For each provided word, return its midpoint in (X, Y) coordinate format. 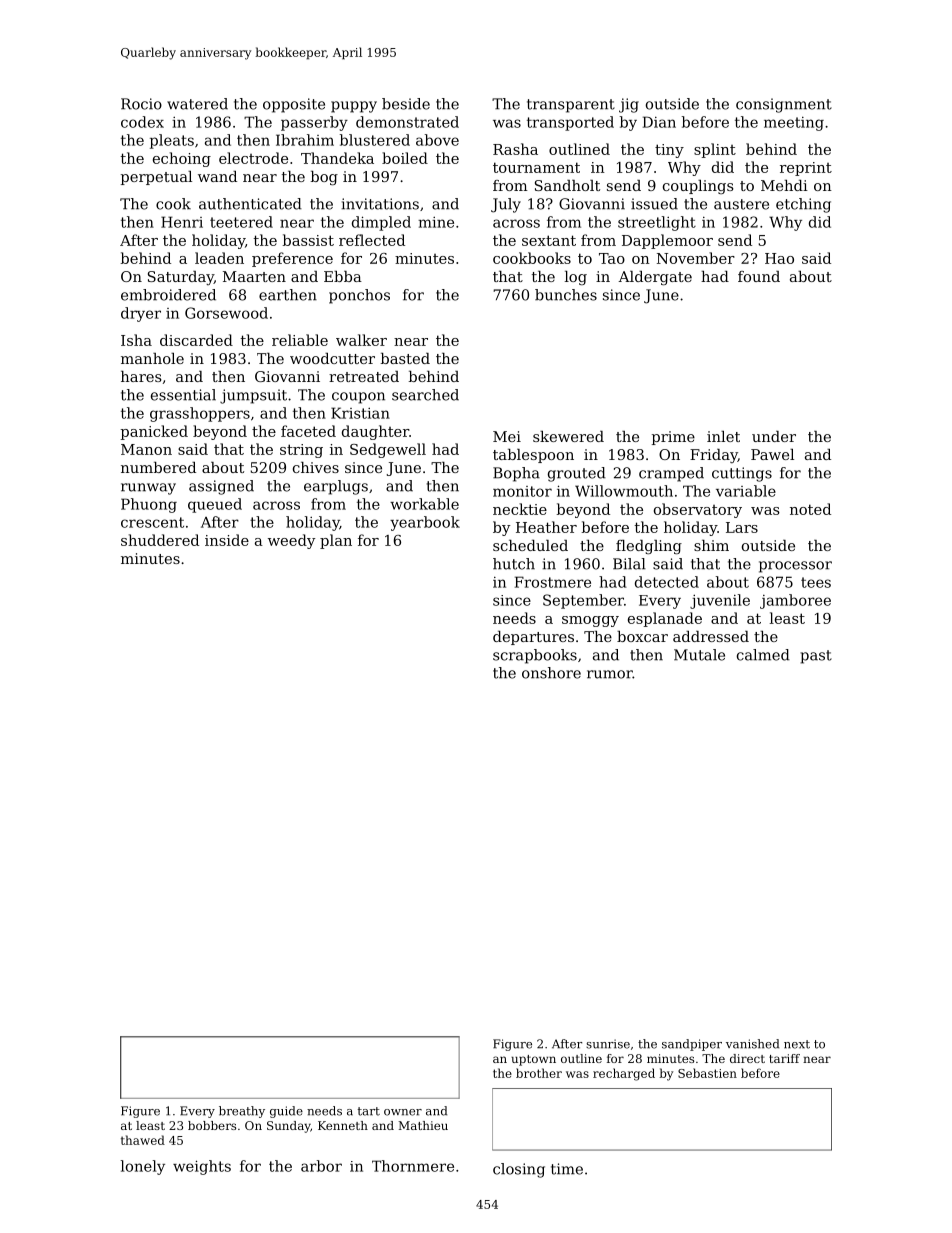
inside (227, 540)
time (567, 1169)
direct (747, 1058)
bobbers (212, 1125)
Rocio (141, 104)
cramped (671, 474)
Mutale (699, 655)
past (816, 657)
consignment (784, 105)
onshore (551, 673)
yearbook (425, 523)
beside (406, 104)
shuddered (160, 540)
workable (424, 504)
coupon (358, 398)
